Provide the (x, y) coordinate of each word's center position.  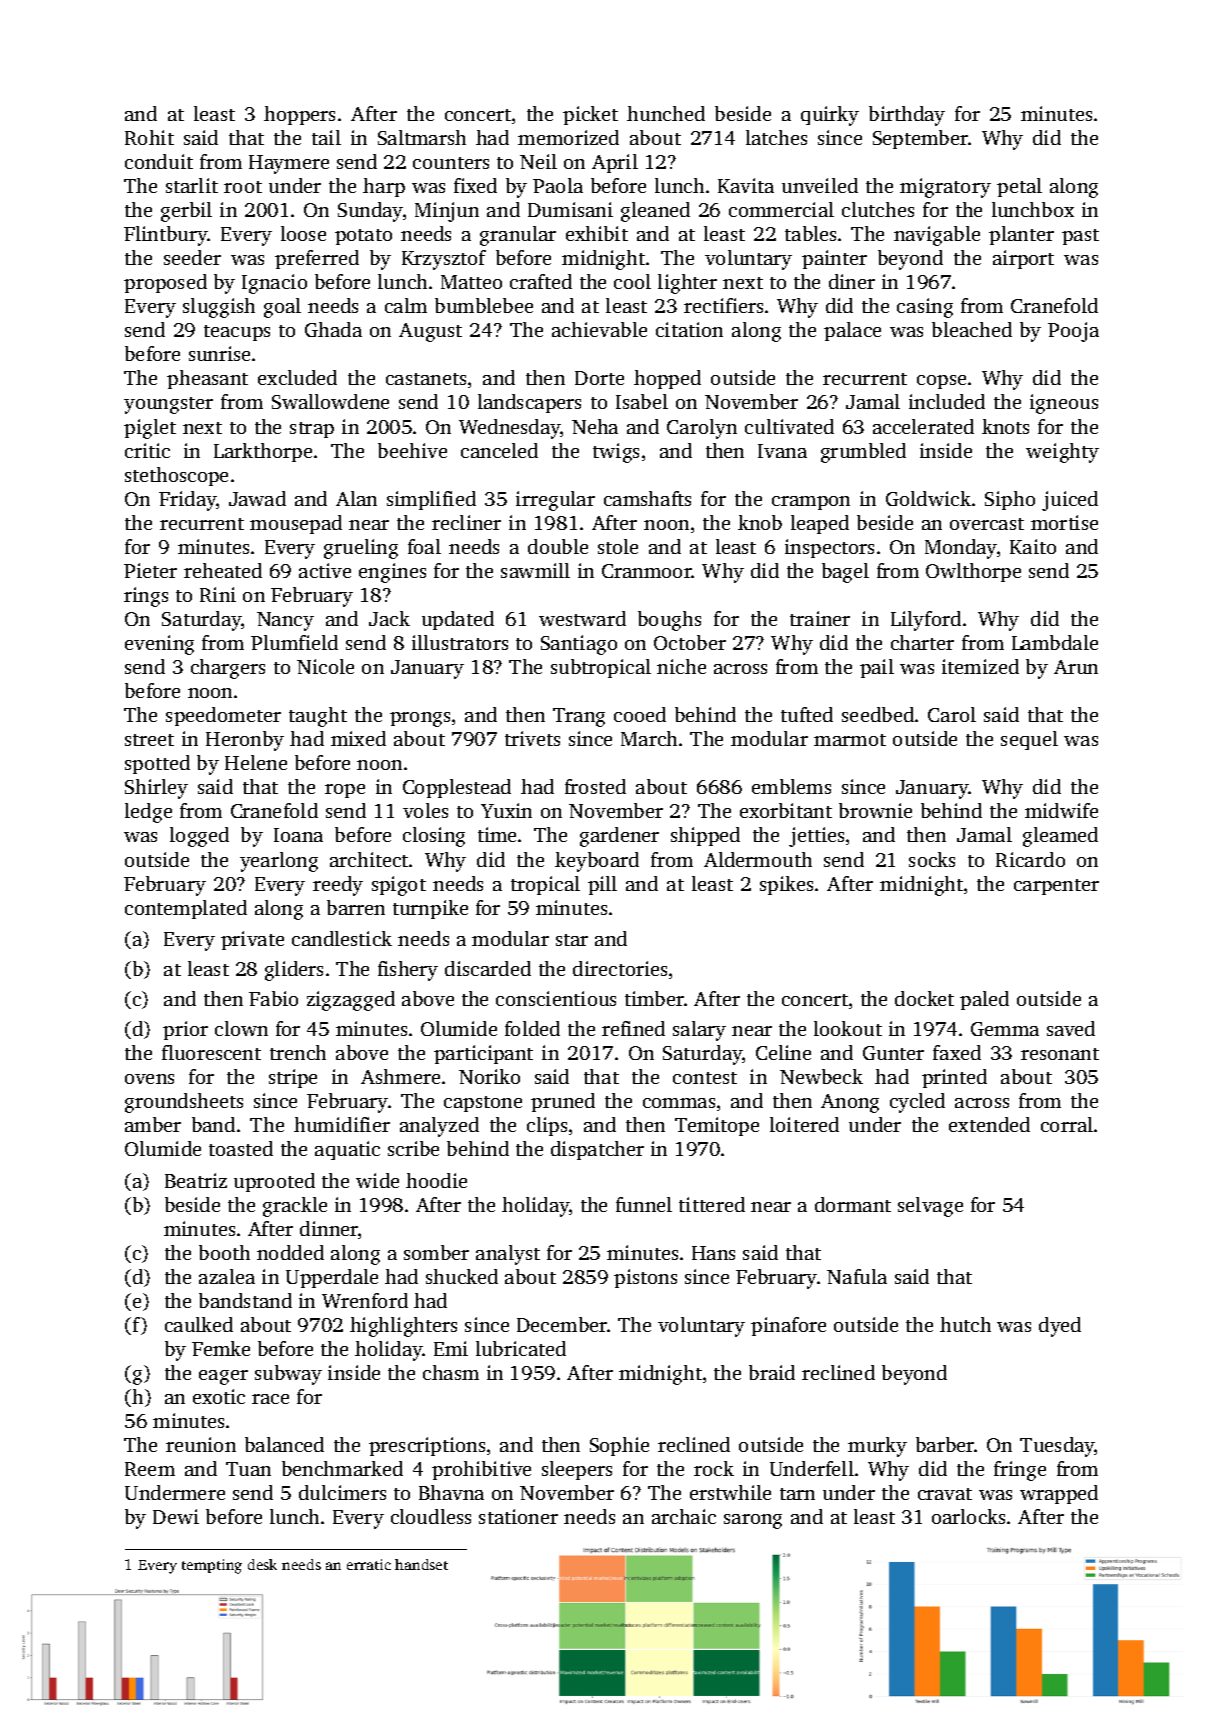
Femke (221, 1348)
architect (369, 859)
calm (406, 305)
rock (714, 1468)
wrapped (1059, 1494)
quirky (830, 116)
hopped (667, 379)
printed (954, 1078)
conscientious (556, 998)
